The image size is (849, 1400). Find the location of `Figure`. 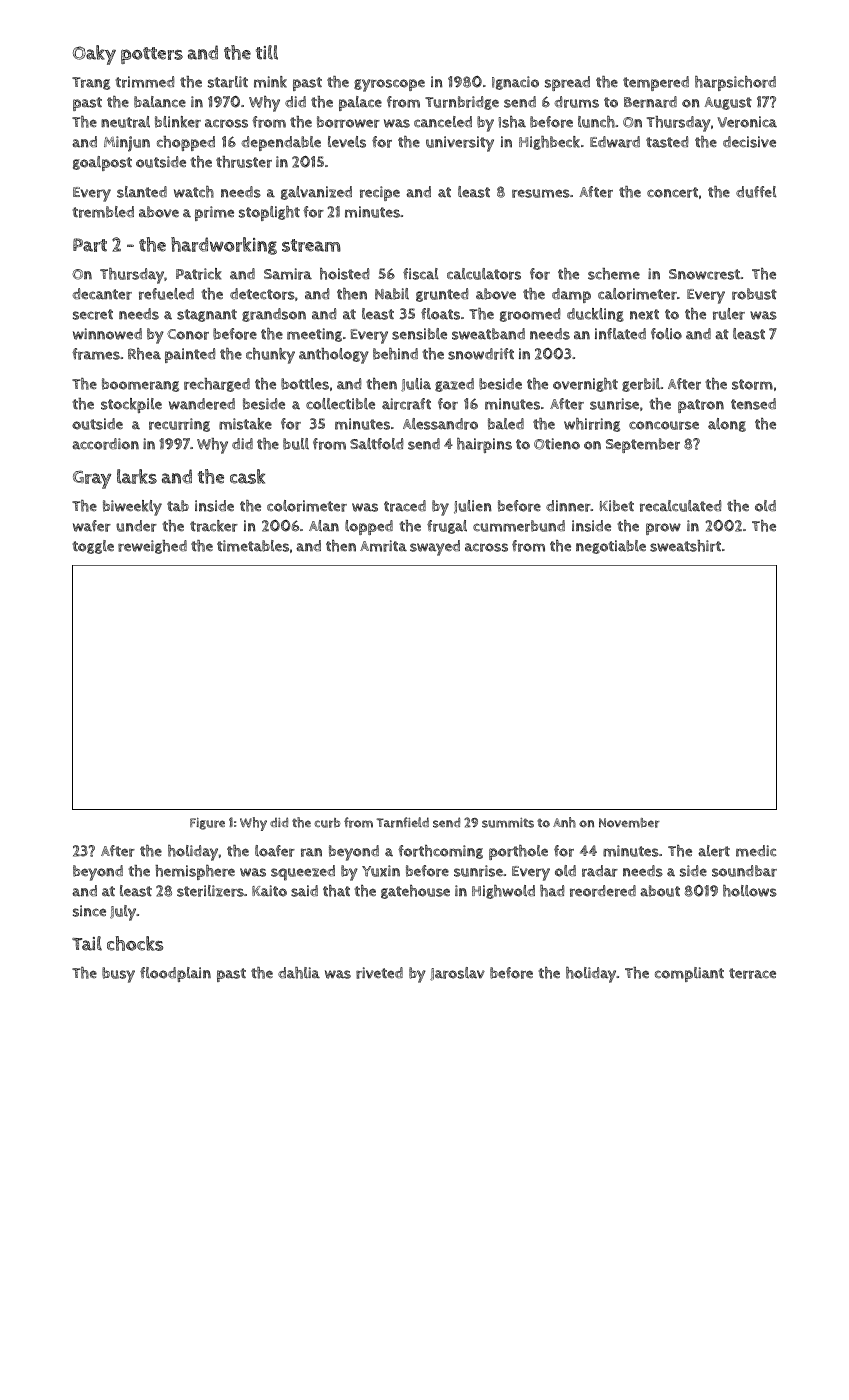

Figure is located at coordinates (207, 824).
